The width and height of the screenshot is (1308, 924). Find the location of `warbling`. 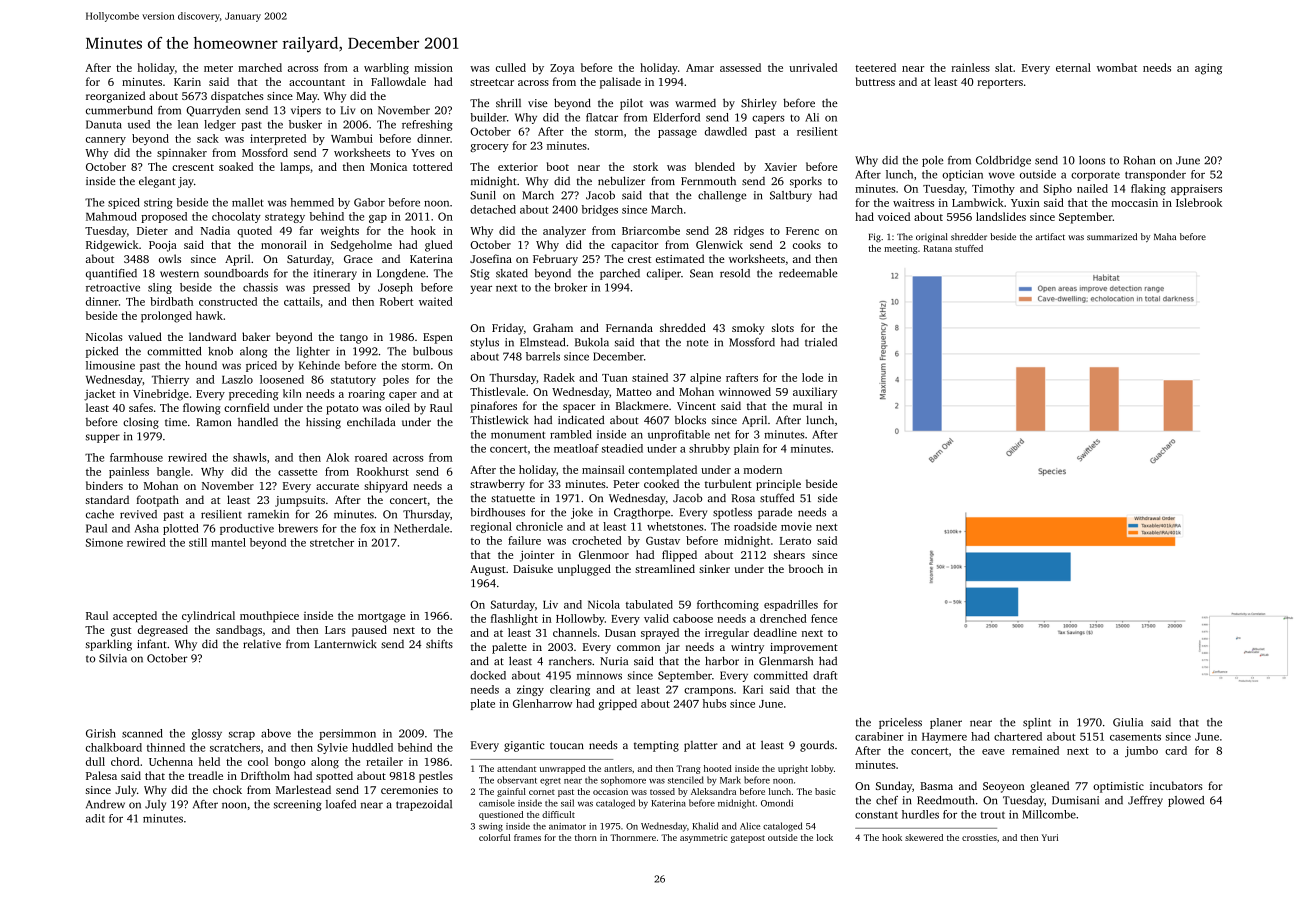

warbling is located at coordinates (386, 69).
